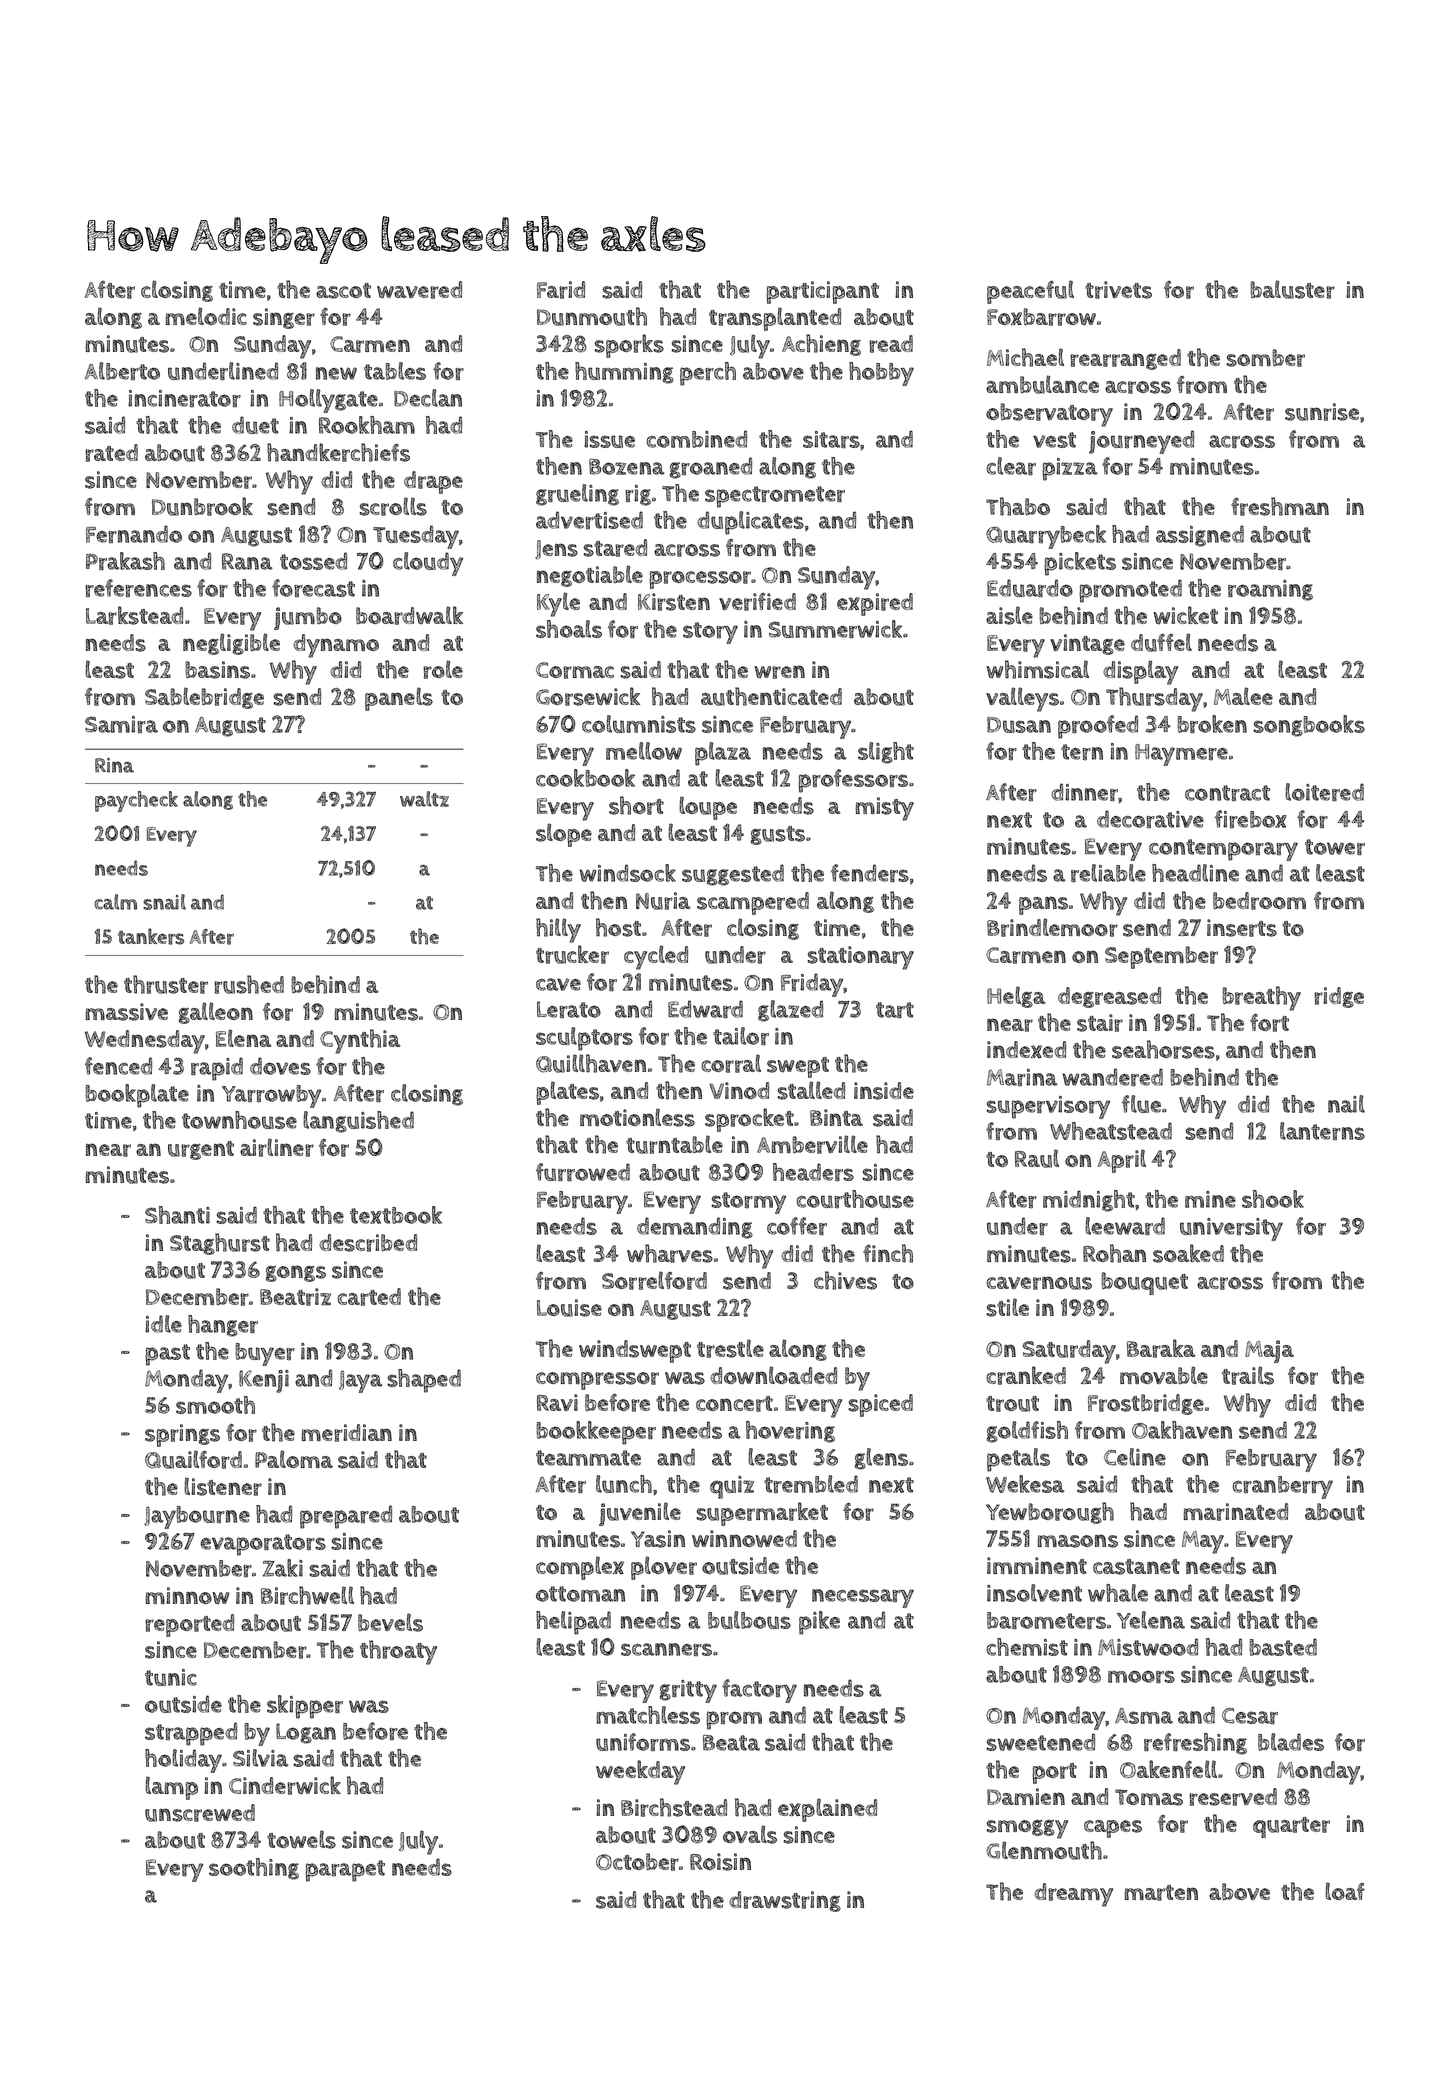 The width and height of the screenshot is (1450, 2100). What do you see at coordinates (358, 1122) in the screenshot?
I see `languished` at bounding box center [358, 1122].
